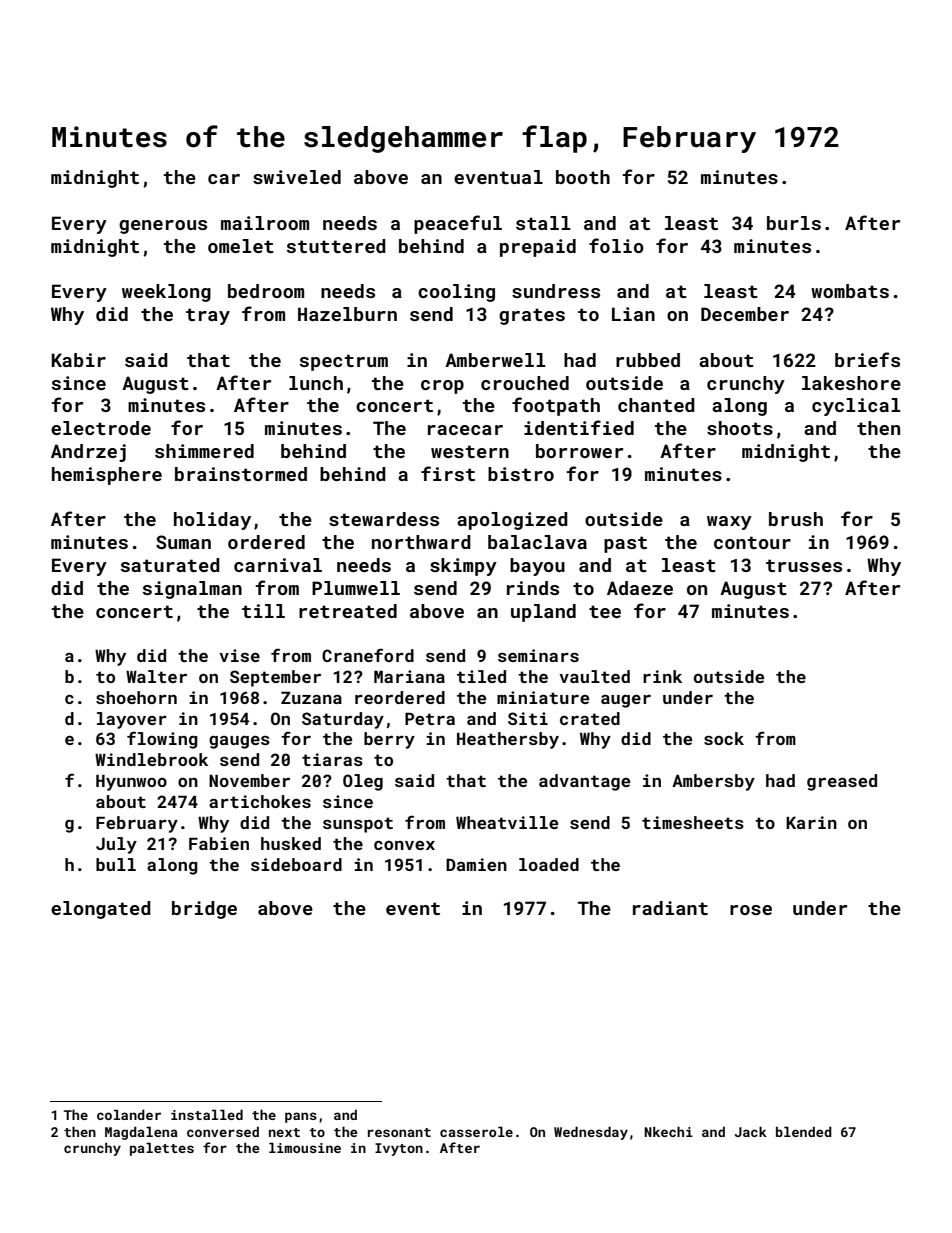 The height and width of the screenshot is (1233, 952). What do you see at coordinates (456, 293) in the screenshot?
I see `cooling` at bounding box center [456, 293].
